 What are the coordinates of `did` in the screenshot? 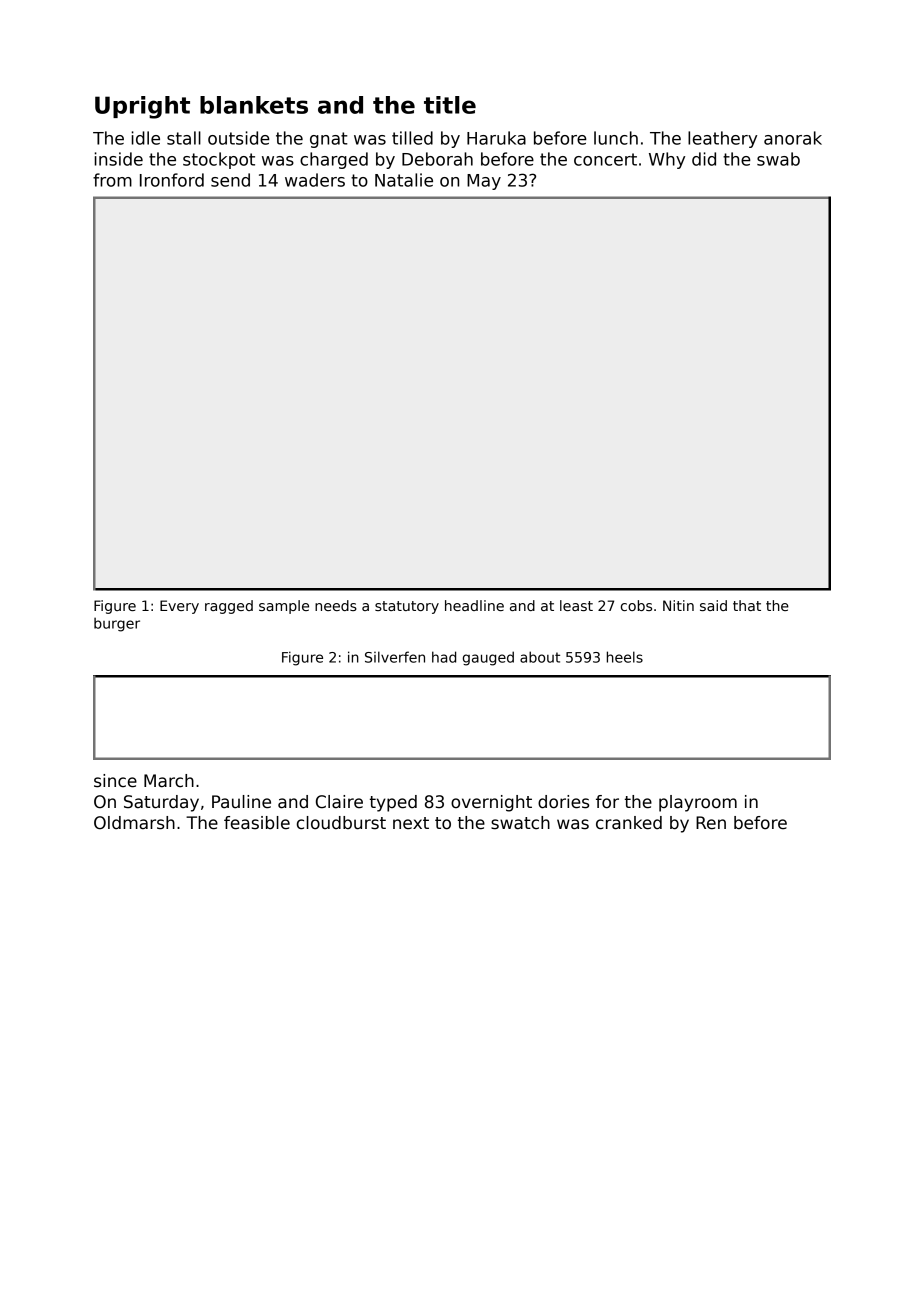 It's located at (704, 159).
